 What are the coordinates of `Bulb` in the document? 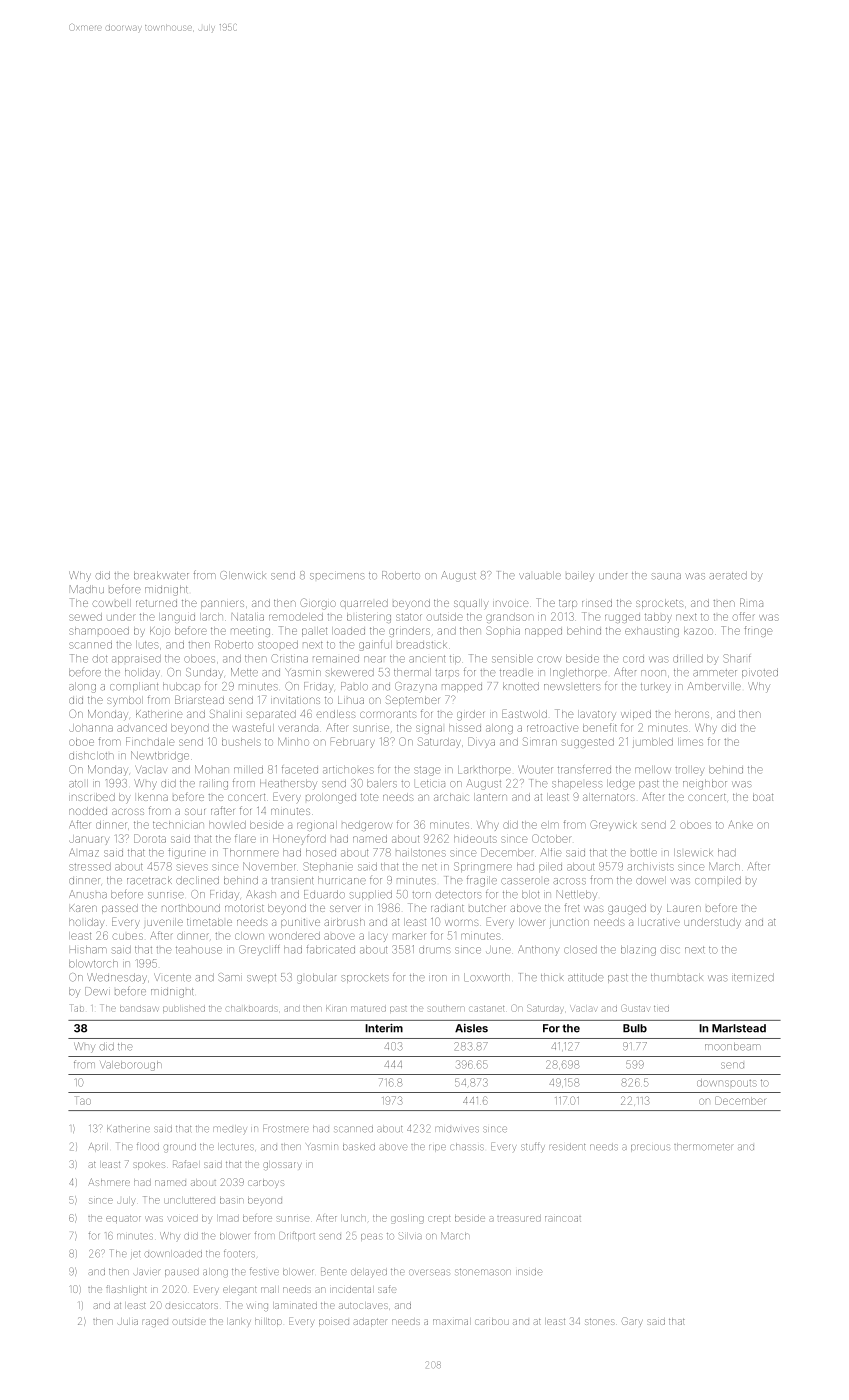 It's located at (635, 1028).
